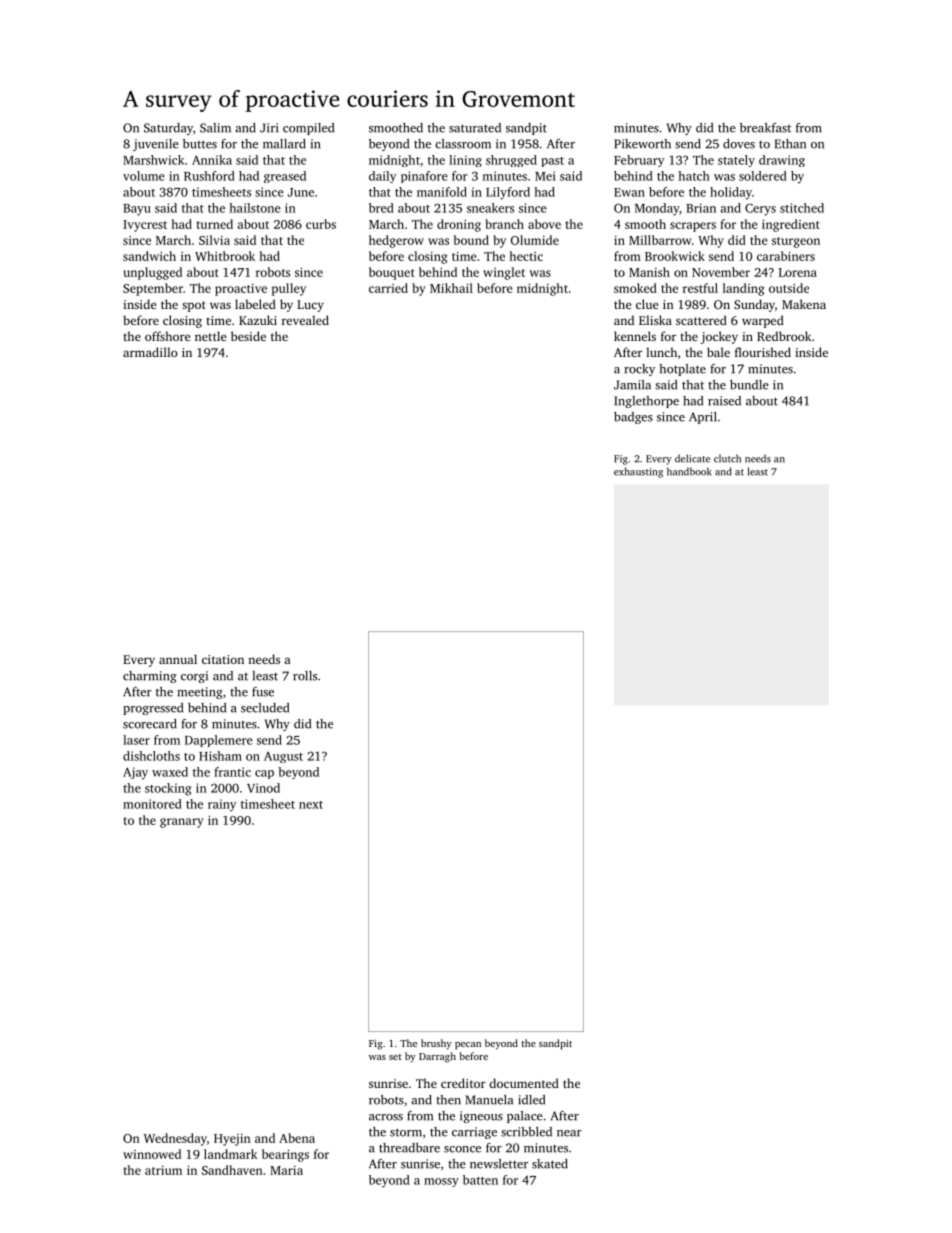 This image has height=1233, width=952. What do you see at coordinates (524, 1083) in the image?
I see `documented` at bounding box center [524, 1083].
